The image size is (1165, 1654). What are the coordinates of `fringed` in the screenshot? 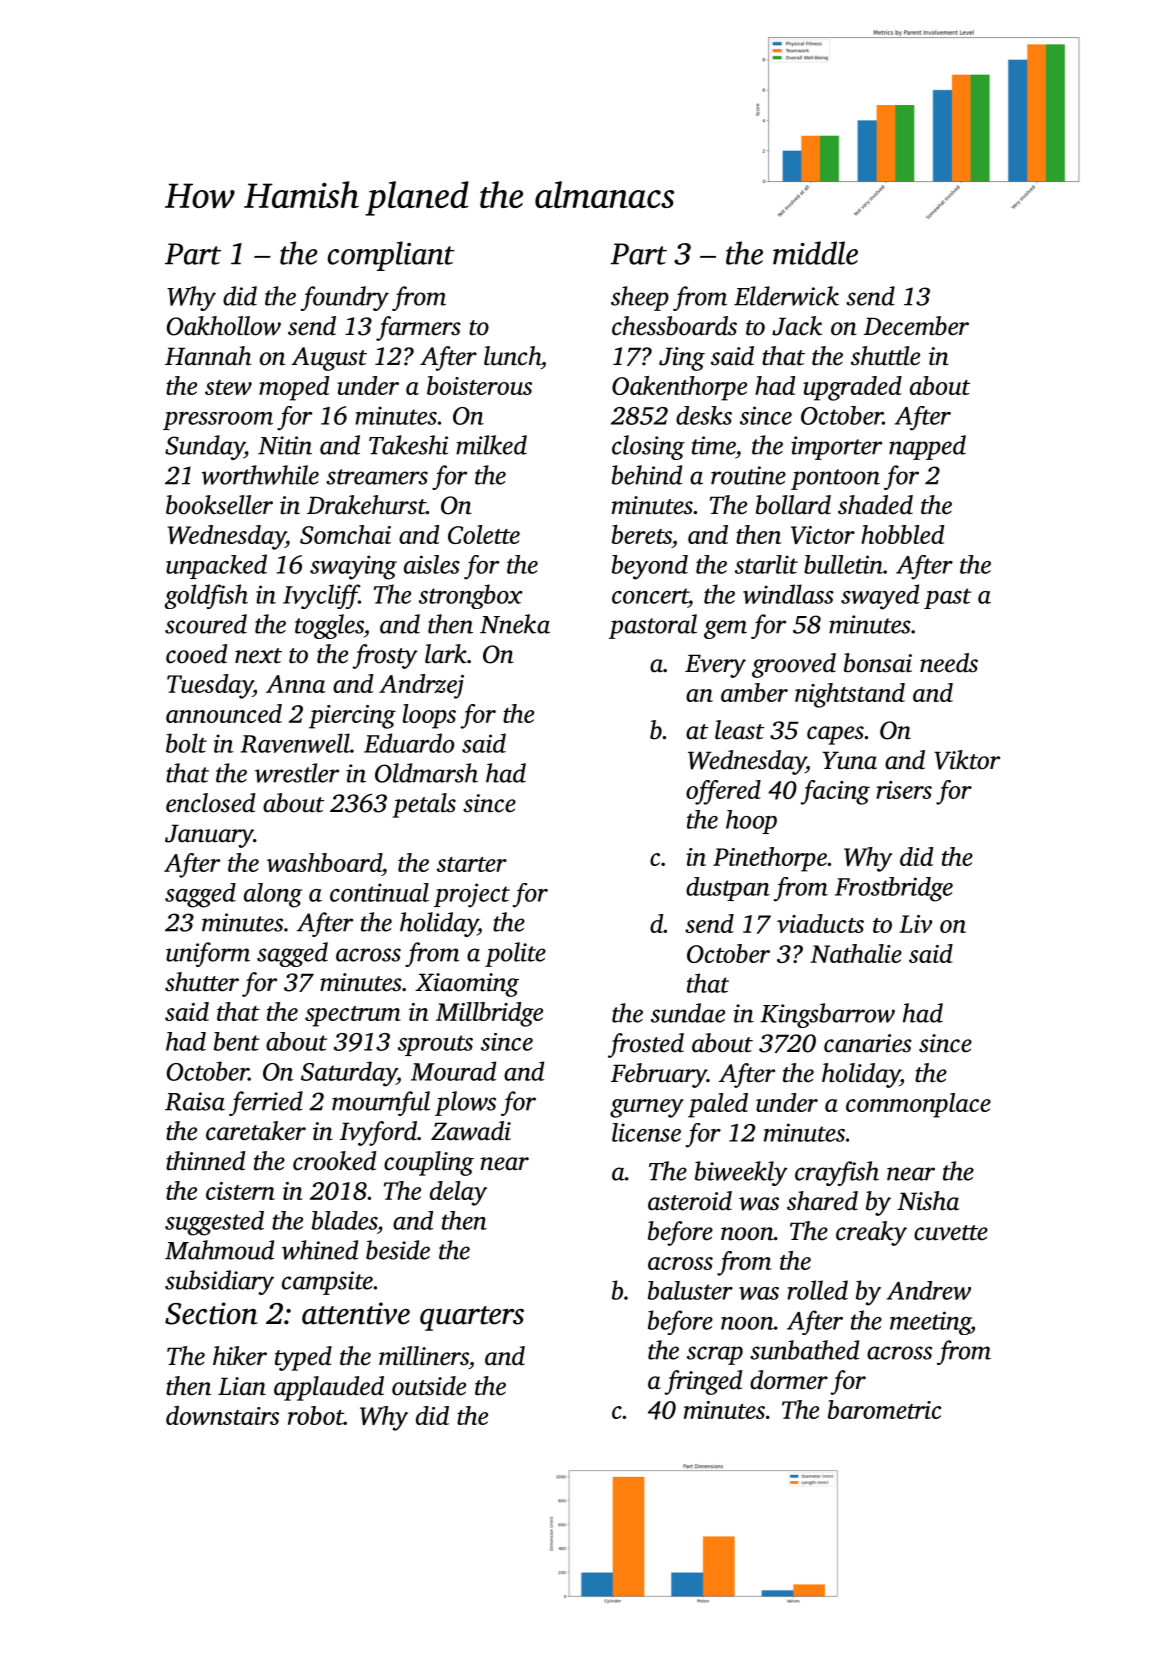 It's located at (703, 1382).
